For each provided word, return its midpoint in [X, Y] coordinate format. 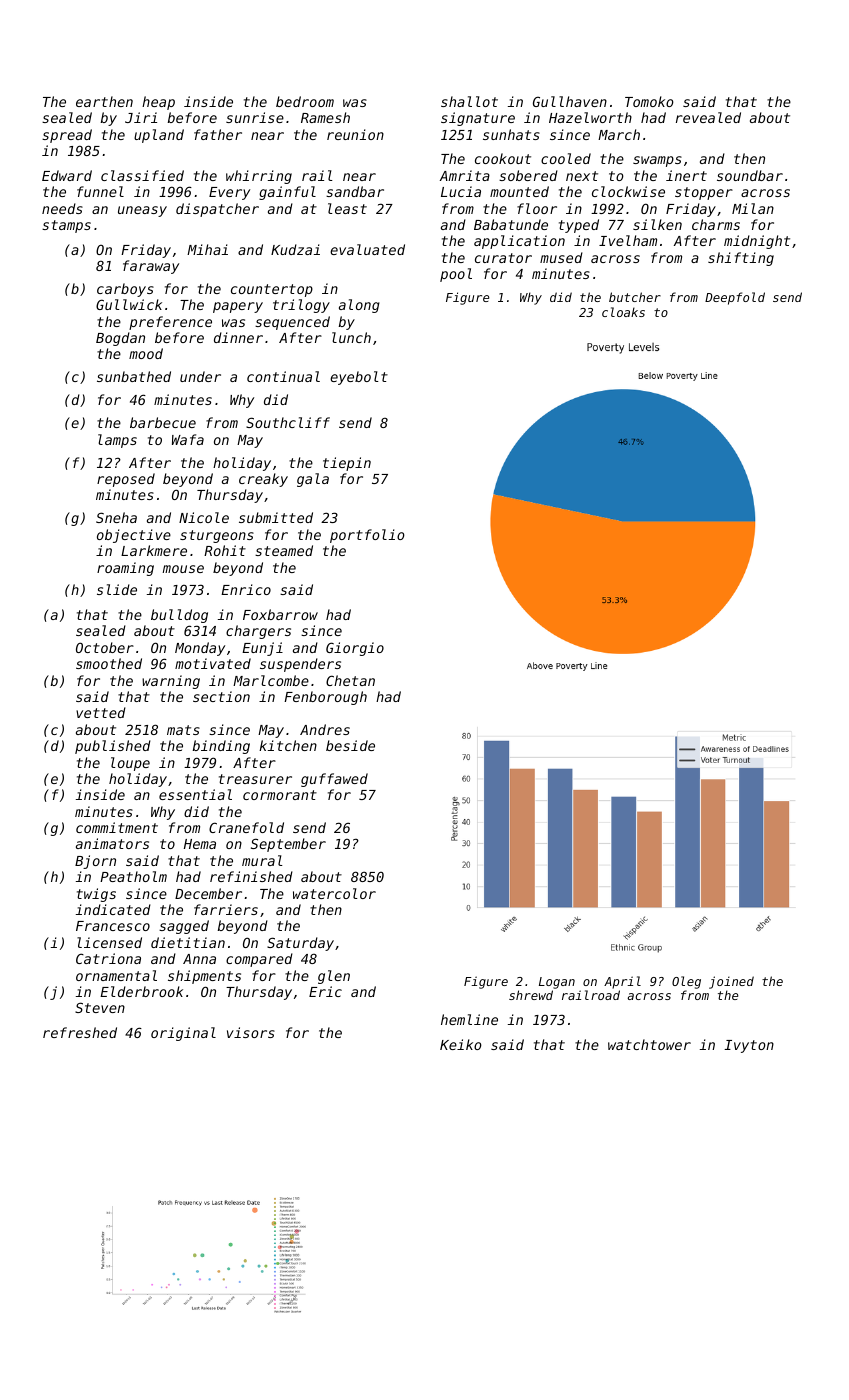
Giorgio [355, 649]
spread [67, 136]
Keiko [461, 1044]
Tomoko [649, 101]
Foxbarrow [280, 614]
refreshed [80, 1032]
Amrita [465, 175]
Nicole [204, 517]
